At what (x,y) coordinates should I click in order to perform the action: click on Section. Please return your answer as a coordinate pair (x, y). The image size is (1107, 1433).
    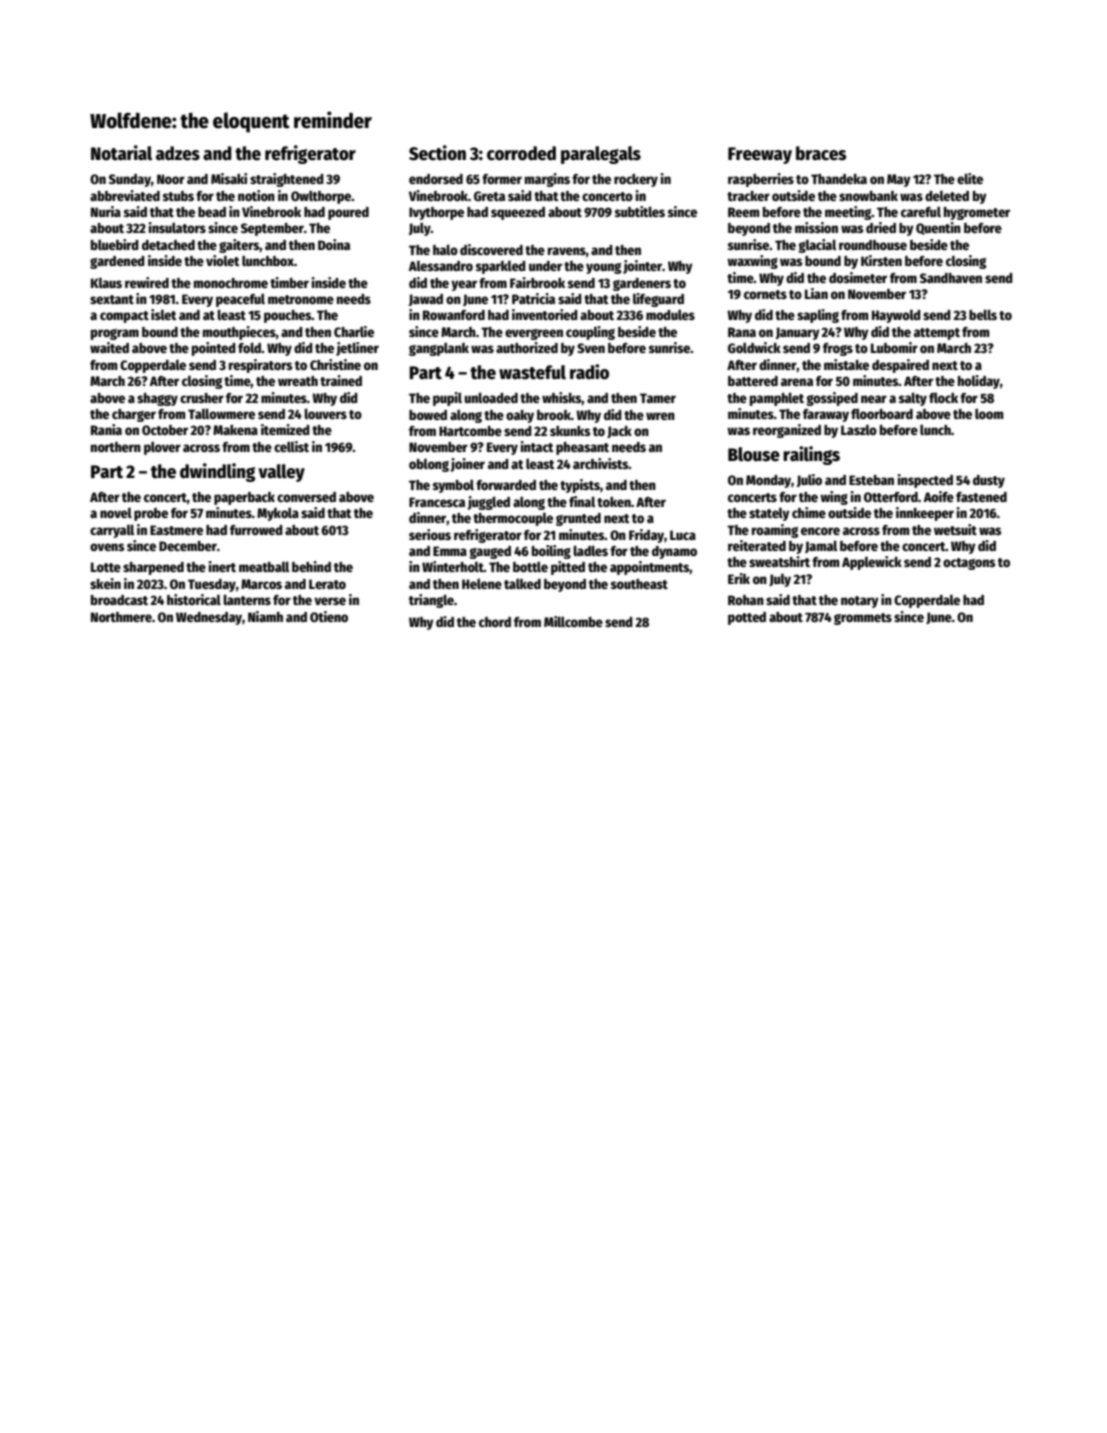
    Looking at the image, I should click on (437, 153).
